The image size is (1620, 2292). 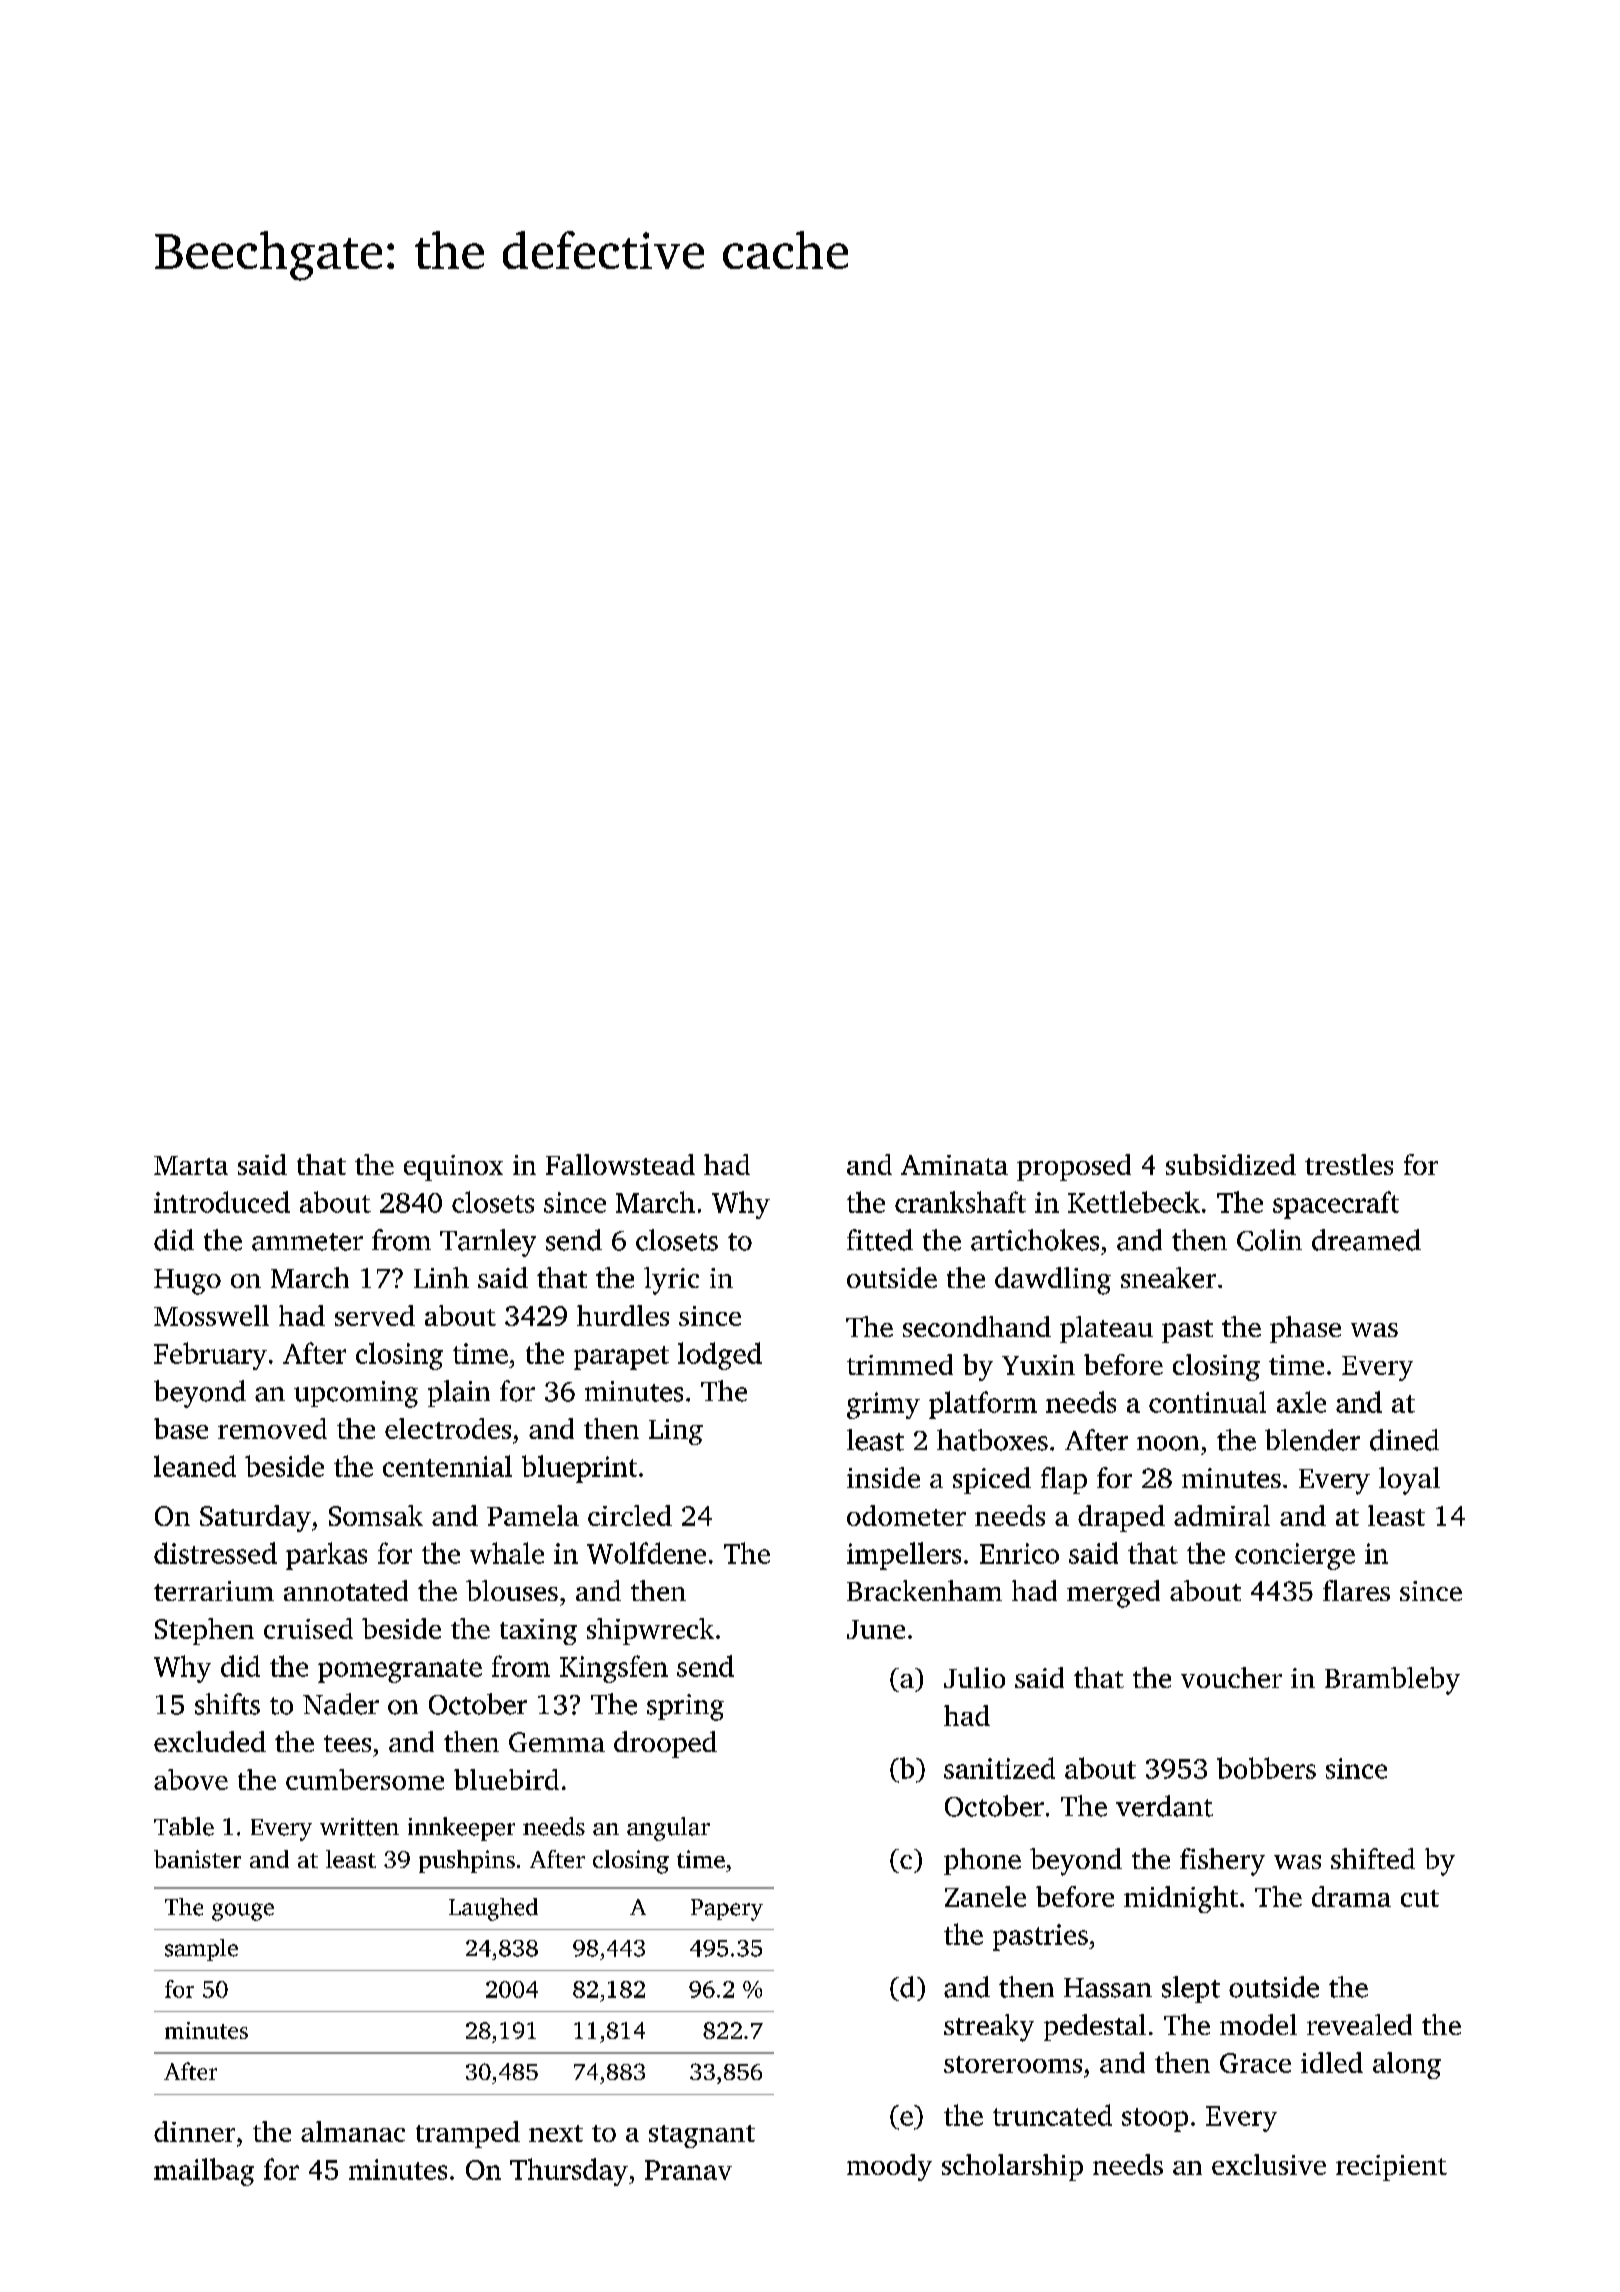 What do you see at coordinates (1231, 1164) in the image?
I see `subsidized` at bounding box center [1231, 1164].
